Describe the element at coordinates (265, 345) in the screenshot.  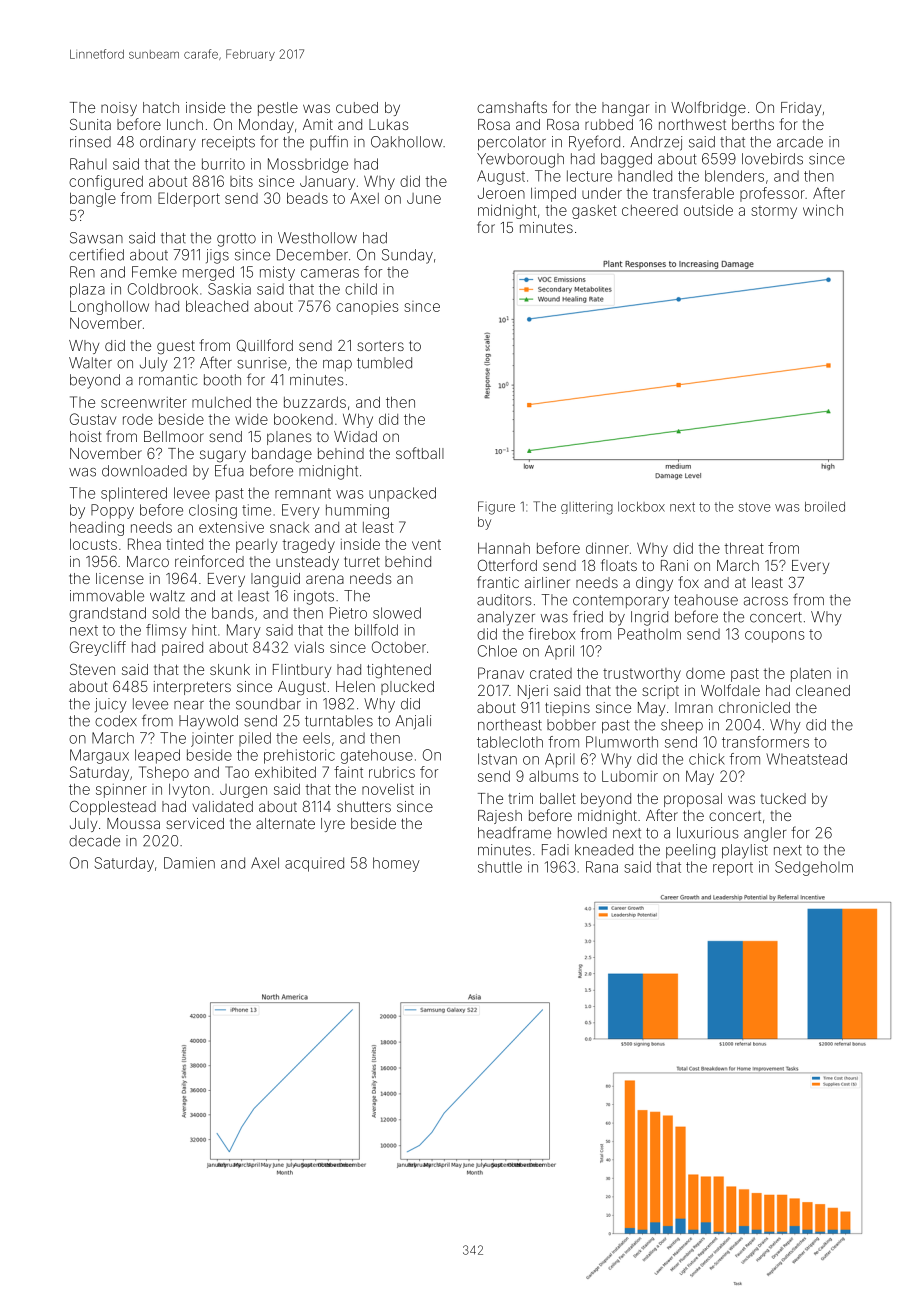
I see `Quillford` at that location.
